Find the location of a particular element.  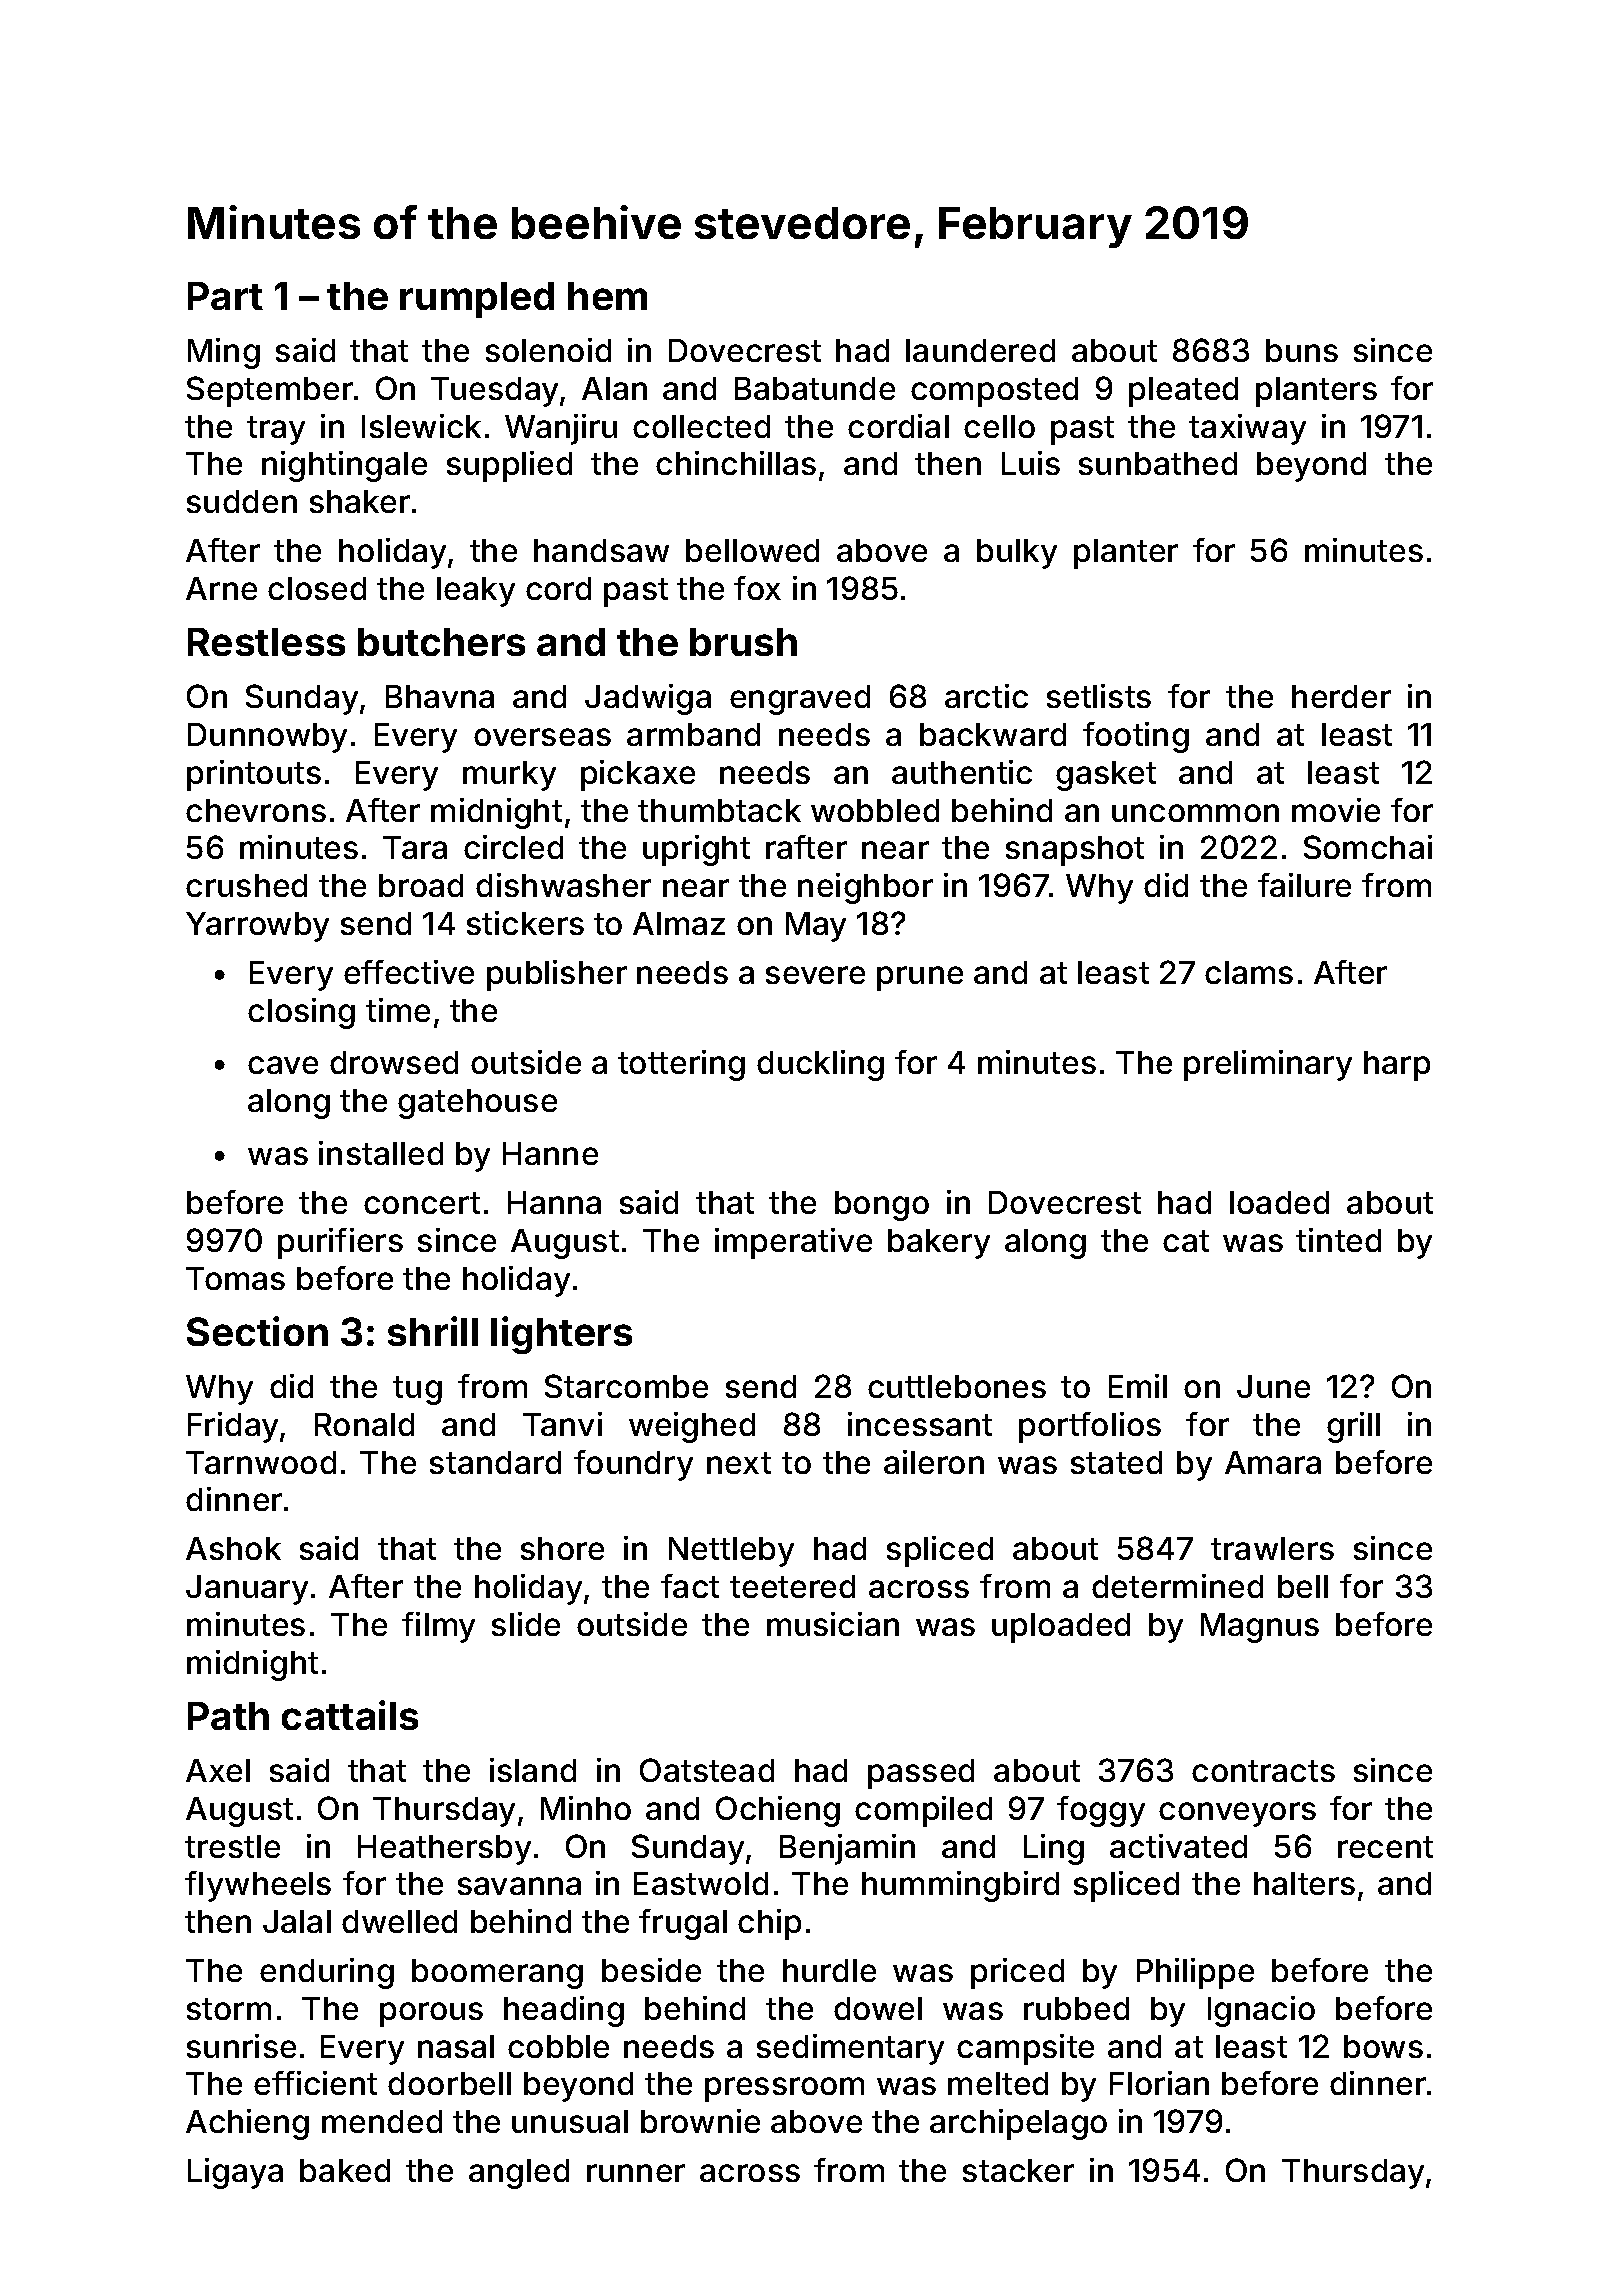

rumpled is located at coordinates (477, 300).
